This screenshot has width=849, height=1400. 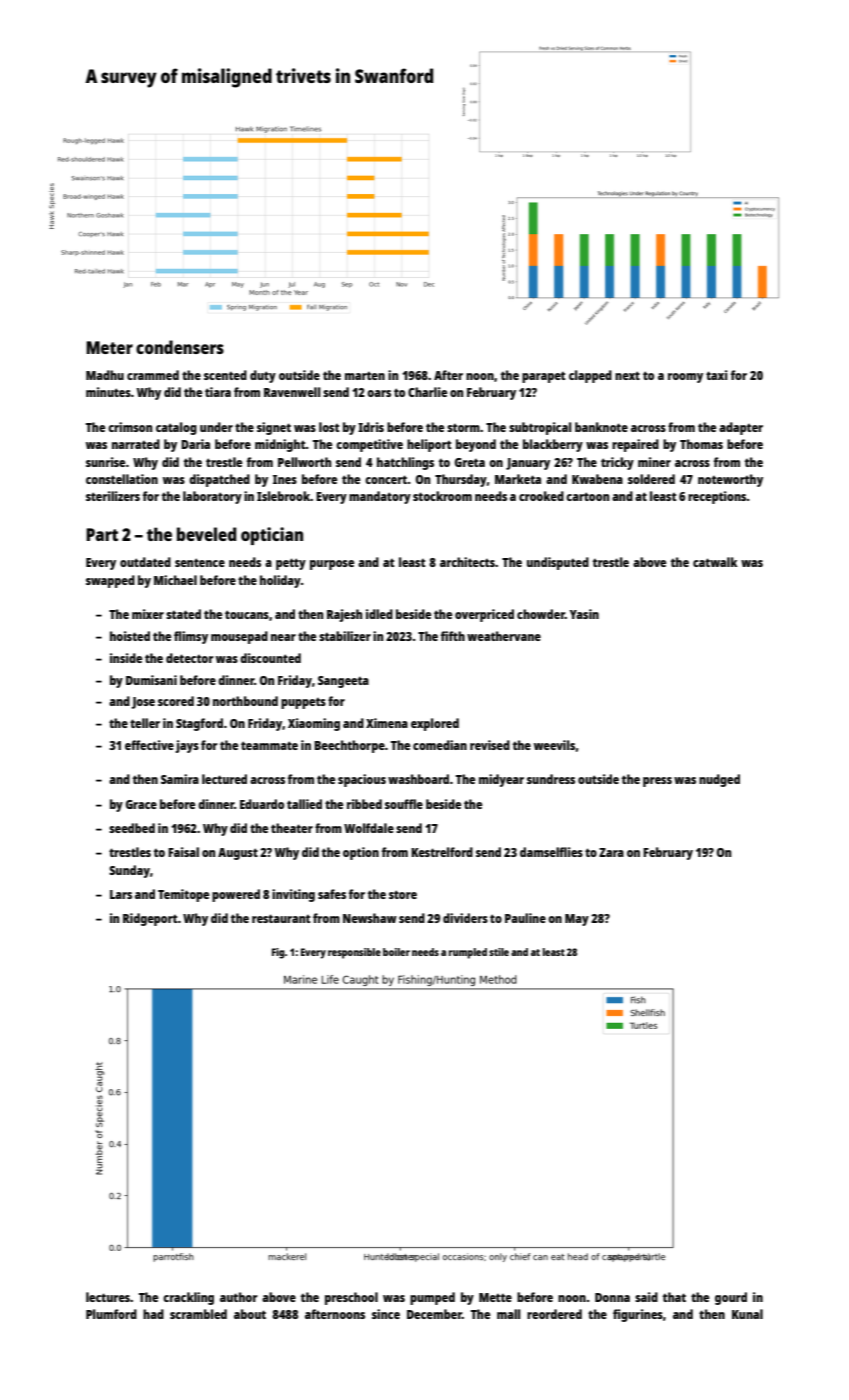 I want to click on restaurant, so click(x=281, y=918).
